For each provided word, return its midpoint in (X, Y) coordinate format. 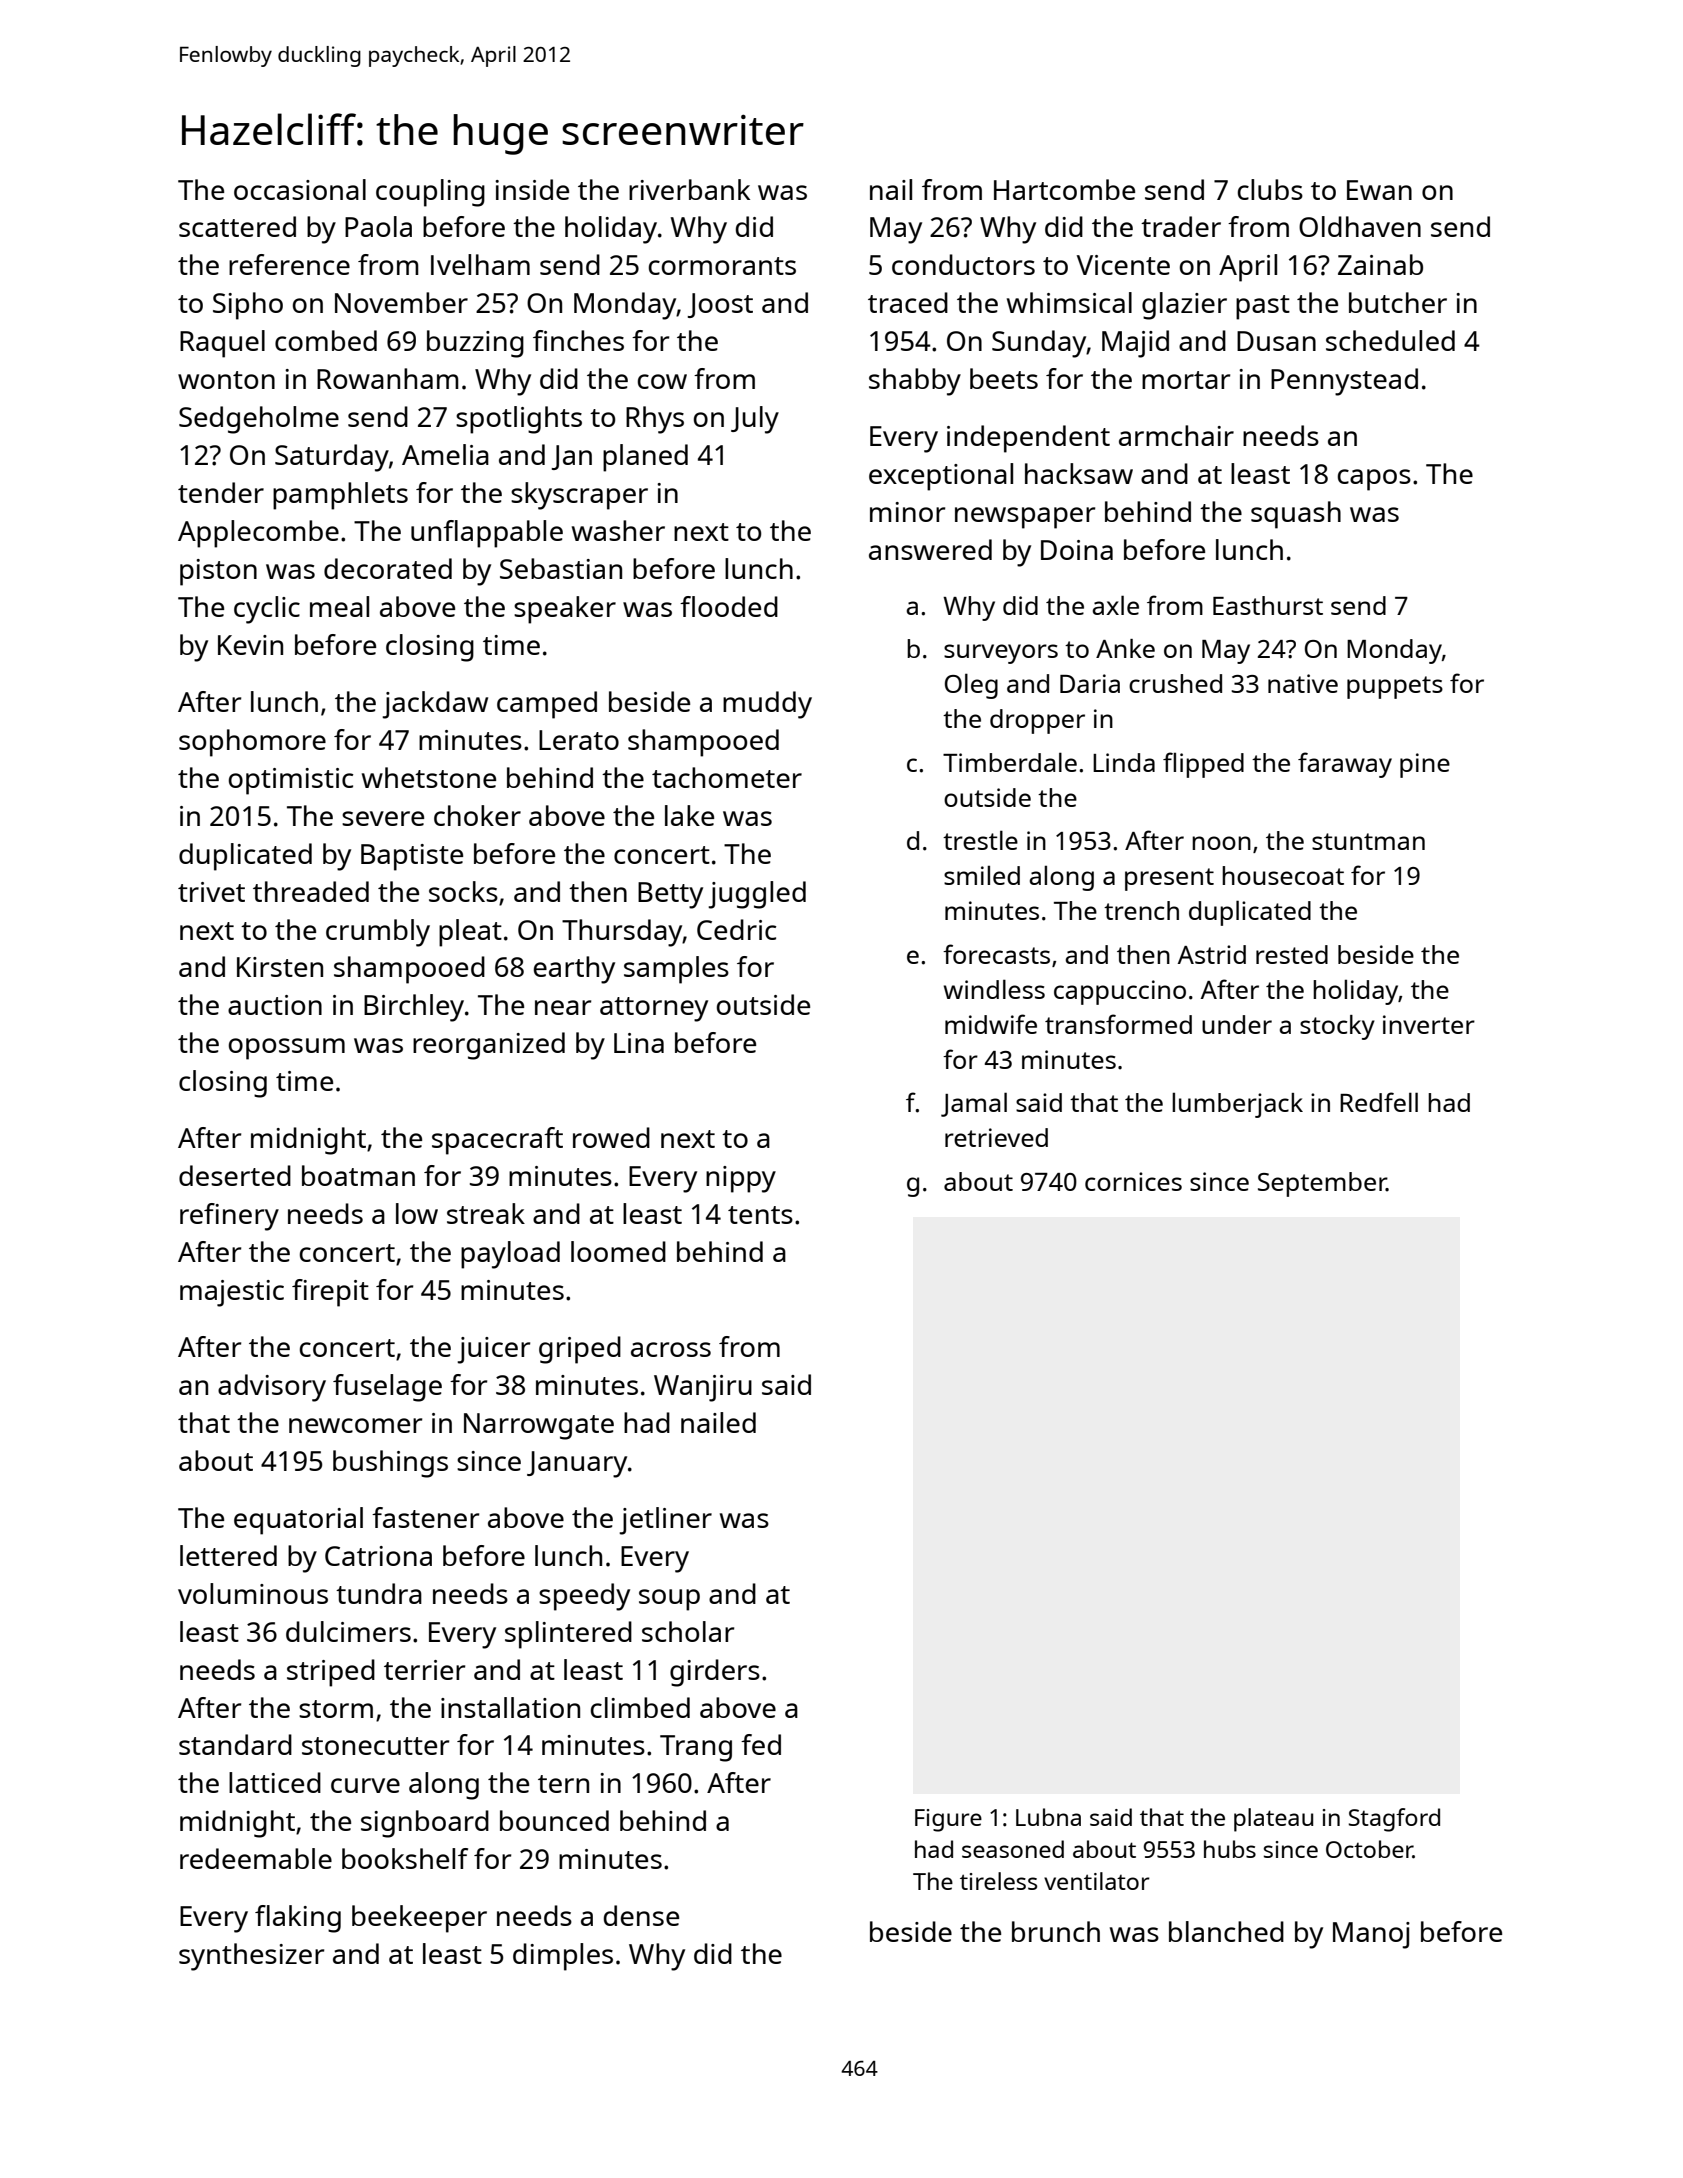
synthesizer (251, 1957)
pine (1425, 765)
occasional (300, 189)
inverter (1429, 1024)
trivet (211, 892)
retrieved (996, 1137)
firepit (330, 1293)
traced (908, 302)
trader (1181, 226)
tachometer (727, 777)
